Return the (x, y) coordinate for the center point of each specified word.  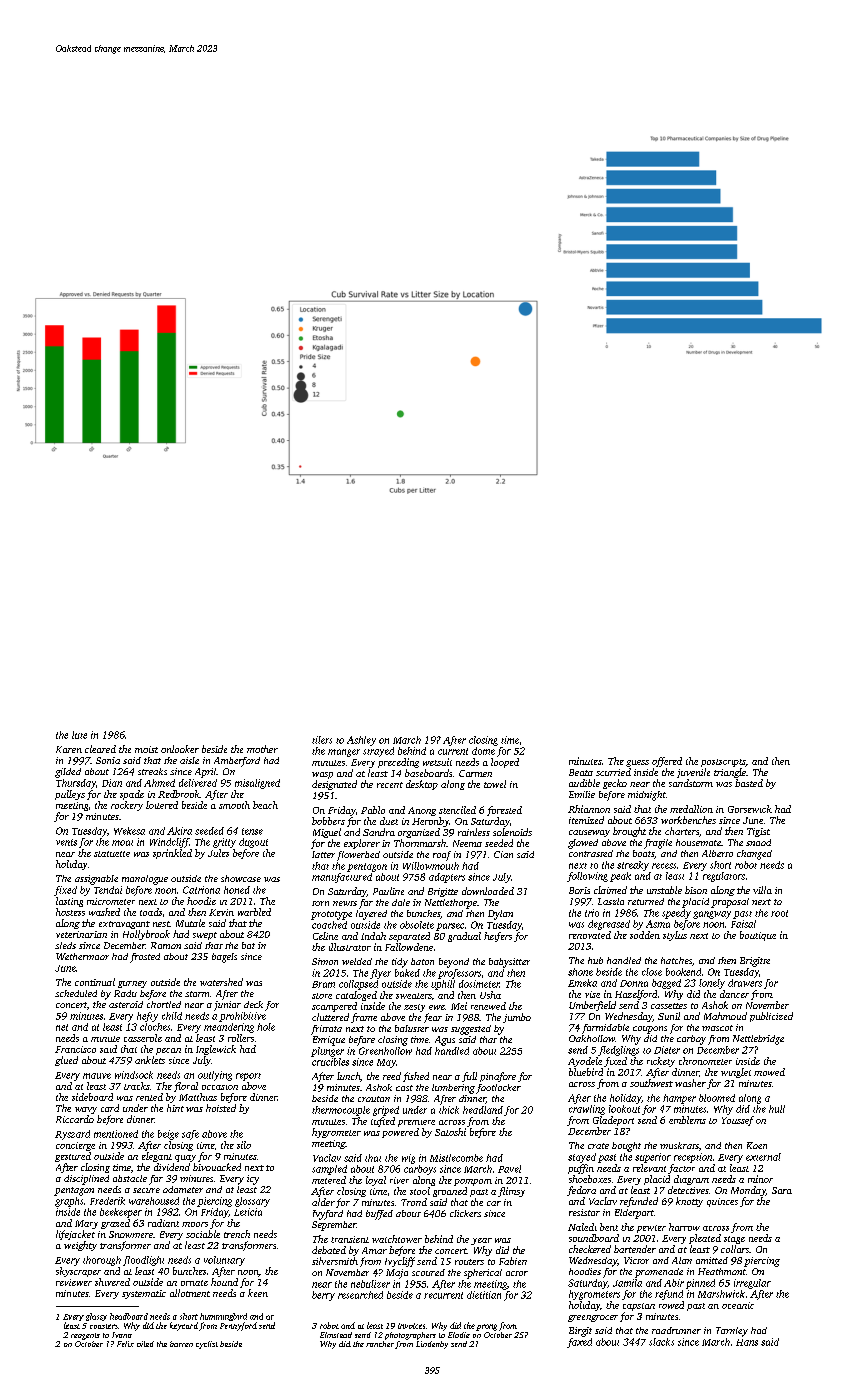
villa (762, 890)
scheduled (76, 993)
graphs (69, 1202)
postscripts (723, 763)
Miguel (327, 833)
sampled (329, 1170)
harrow (684, 1227)
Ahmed (159, 783)
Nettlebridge (758, 1040)
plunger (327, 1052)
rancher (380, 1344)
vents (66, 842)
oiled (145, 1344)
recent (390, 785)
